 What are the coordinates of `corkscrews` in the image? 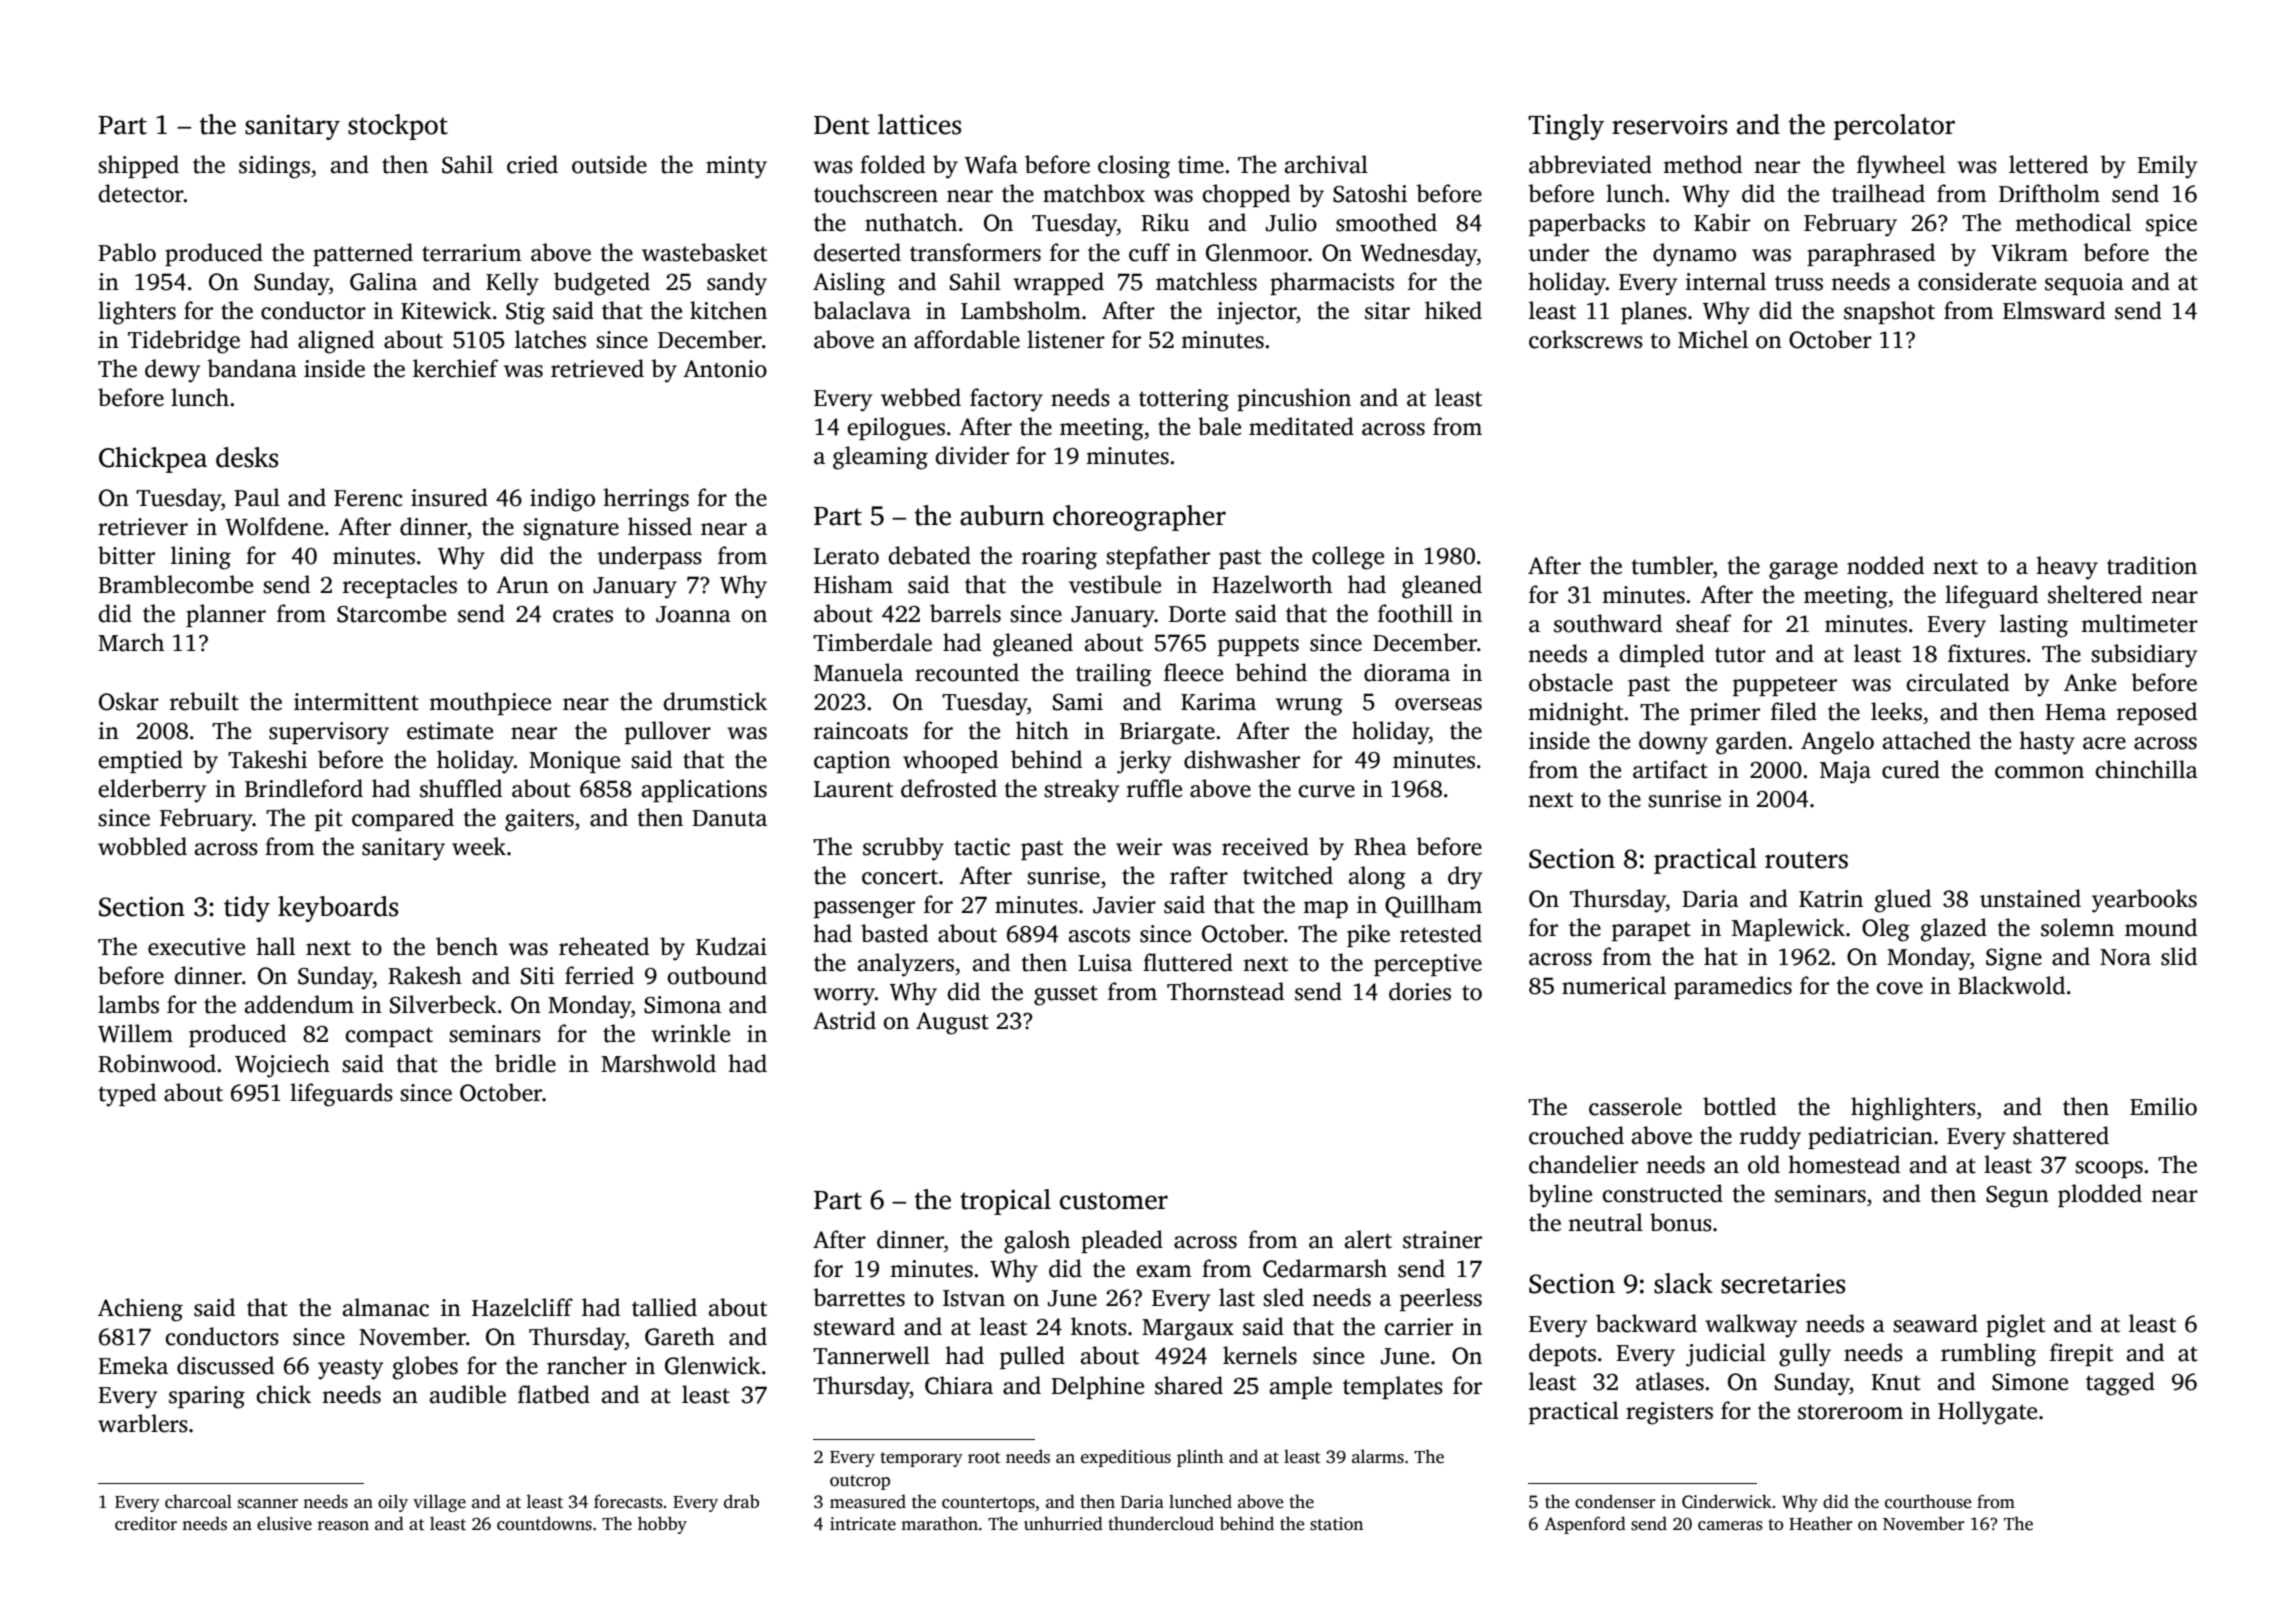 It's located at (1586, 339).
